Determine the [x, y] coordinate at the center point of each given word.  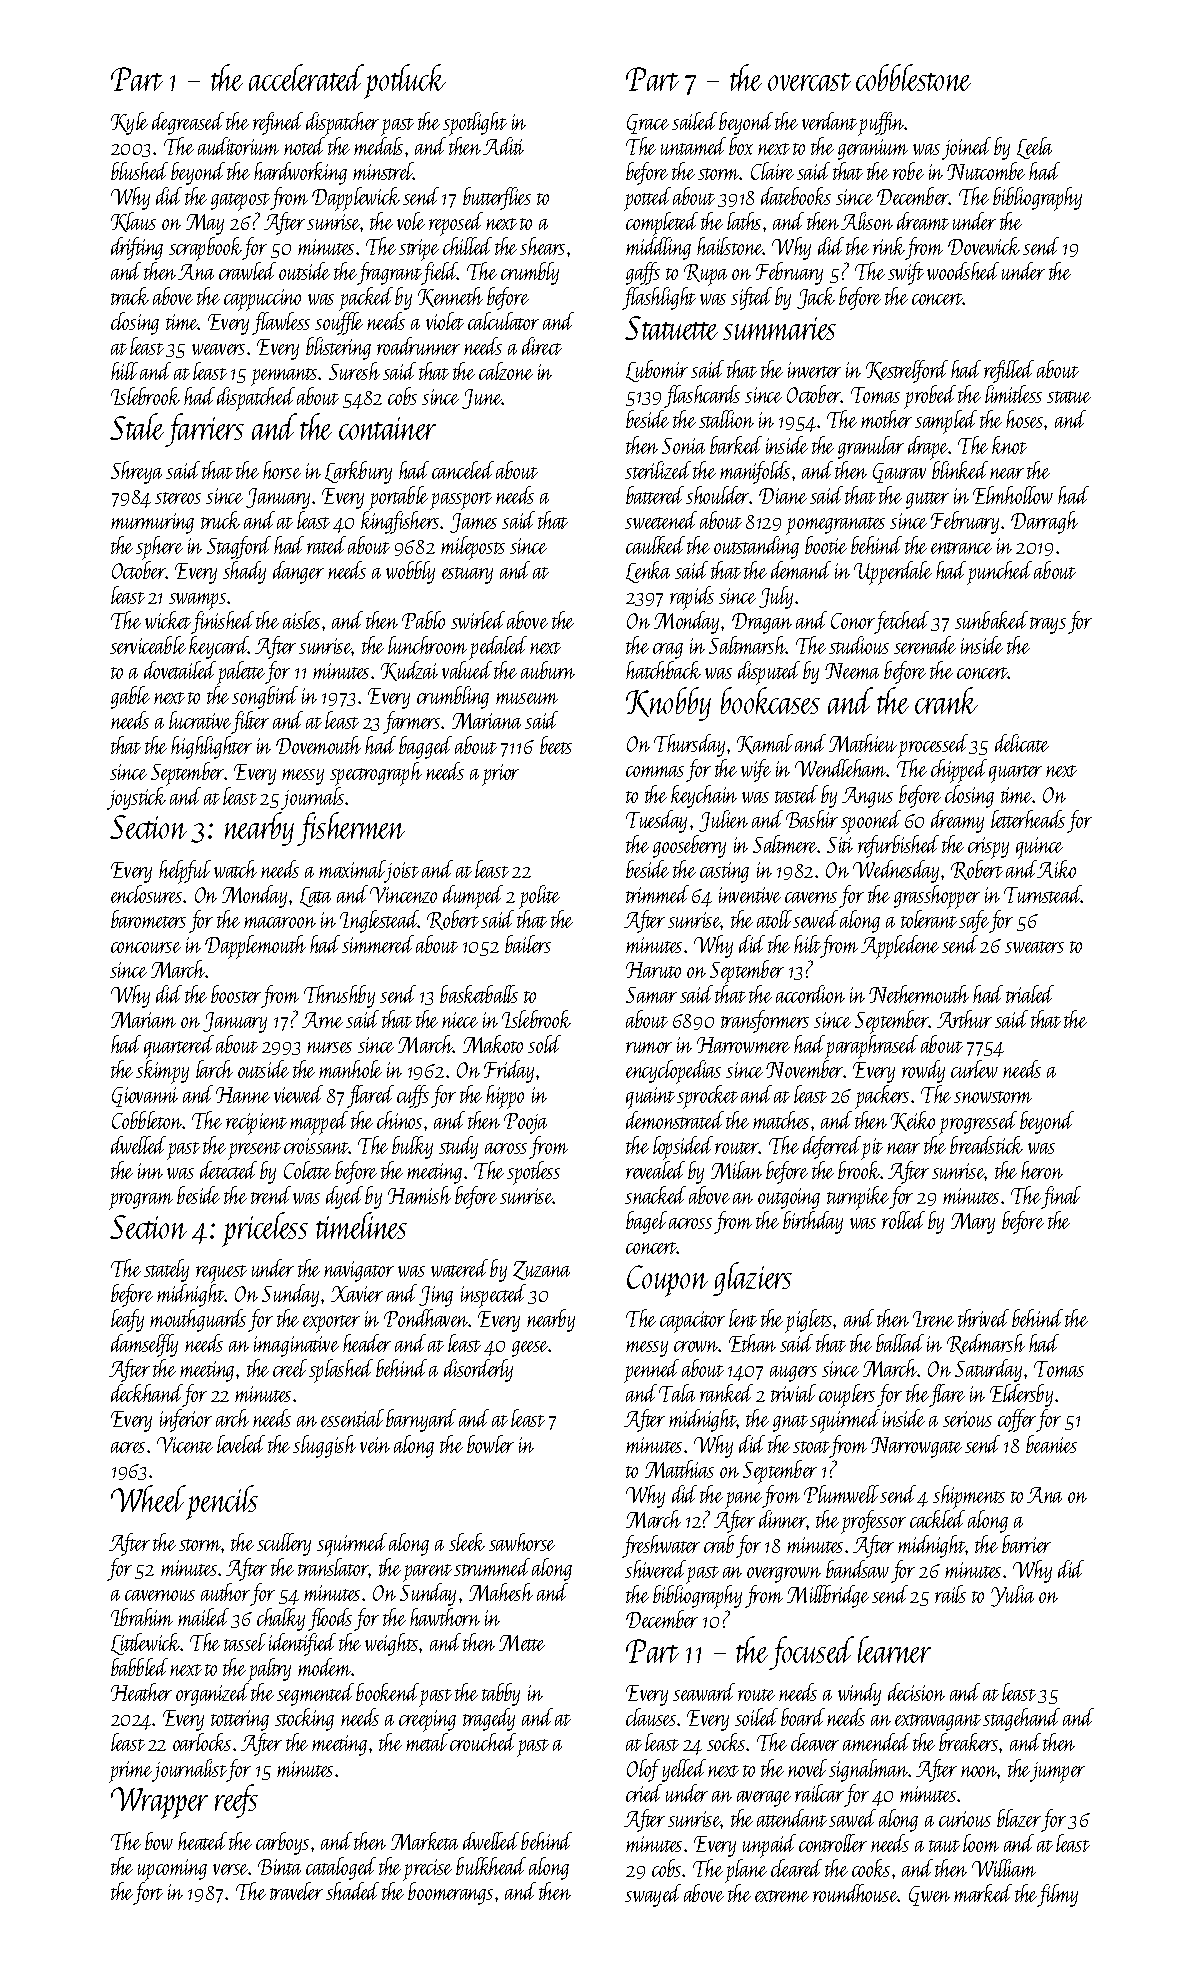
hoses [1024, 419]
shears [542, 246]
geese [530, 1349]
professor [873, 1522]
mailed [203, 1617]
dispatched [256, 399]
